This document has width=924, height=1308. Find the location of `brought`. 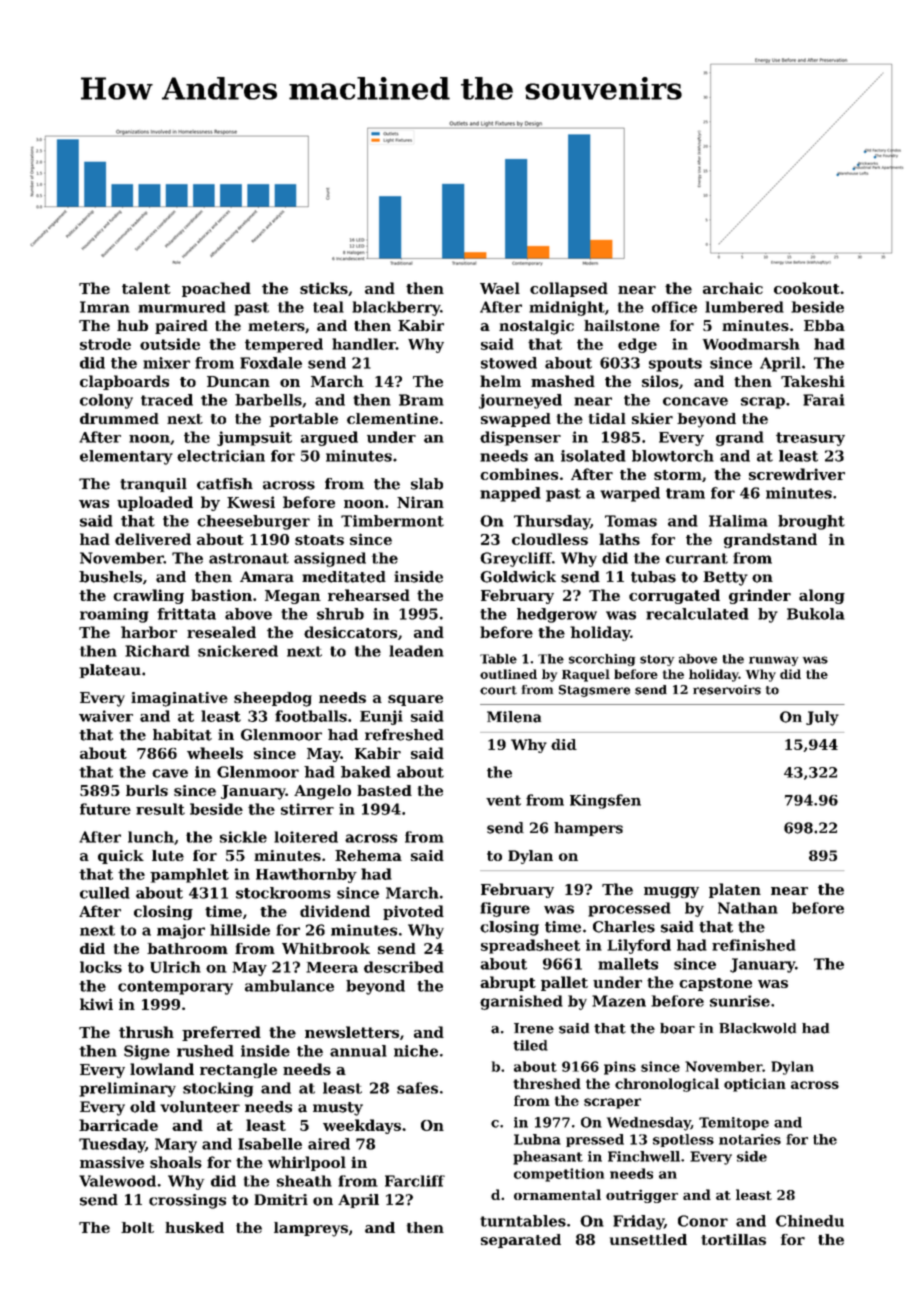

brought is located at coordinates (811, 522).
